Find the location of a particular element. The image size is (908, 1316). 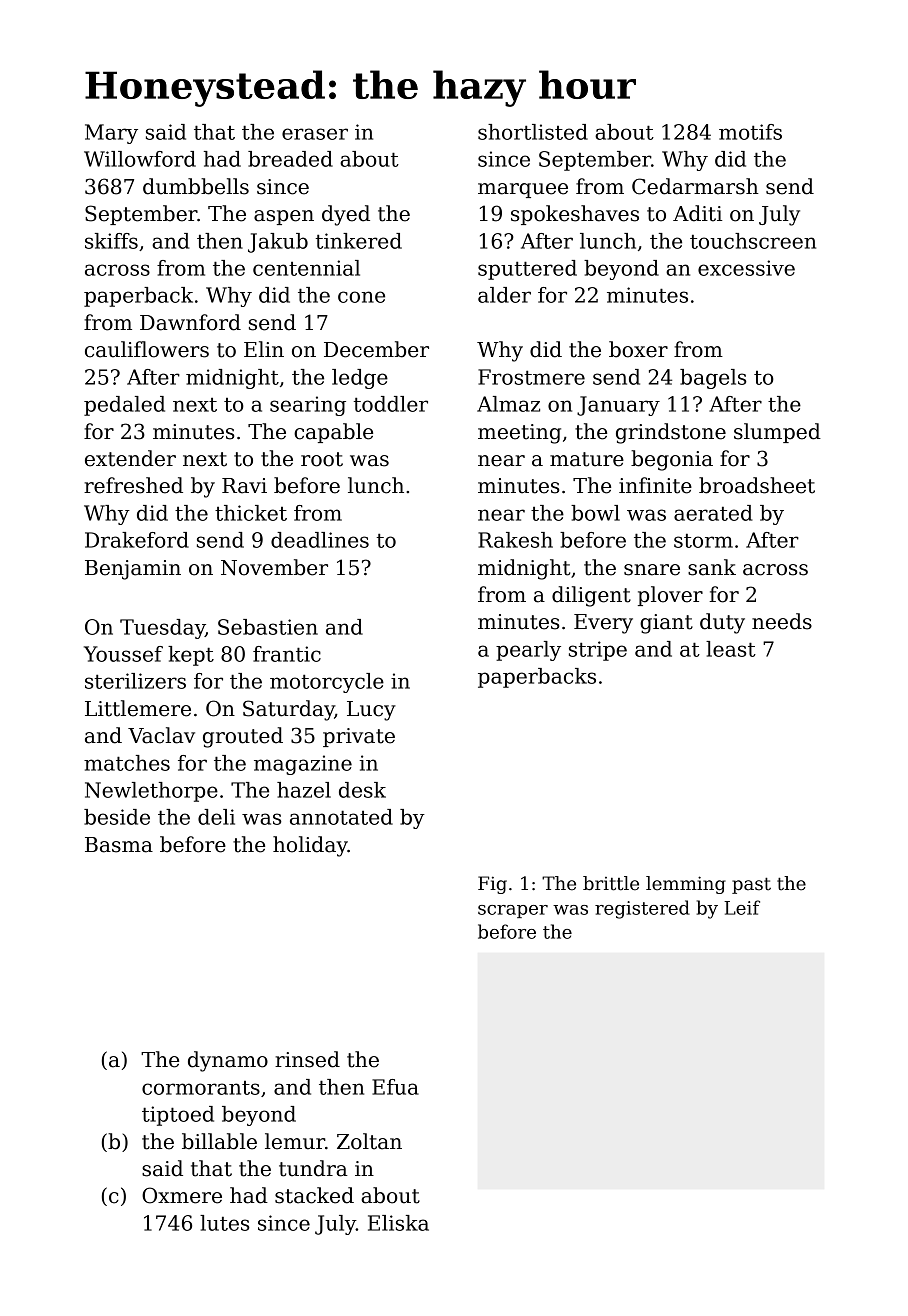

Eliska is located at coordinates (398, 1223).
